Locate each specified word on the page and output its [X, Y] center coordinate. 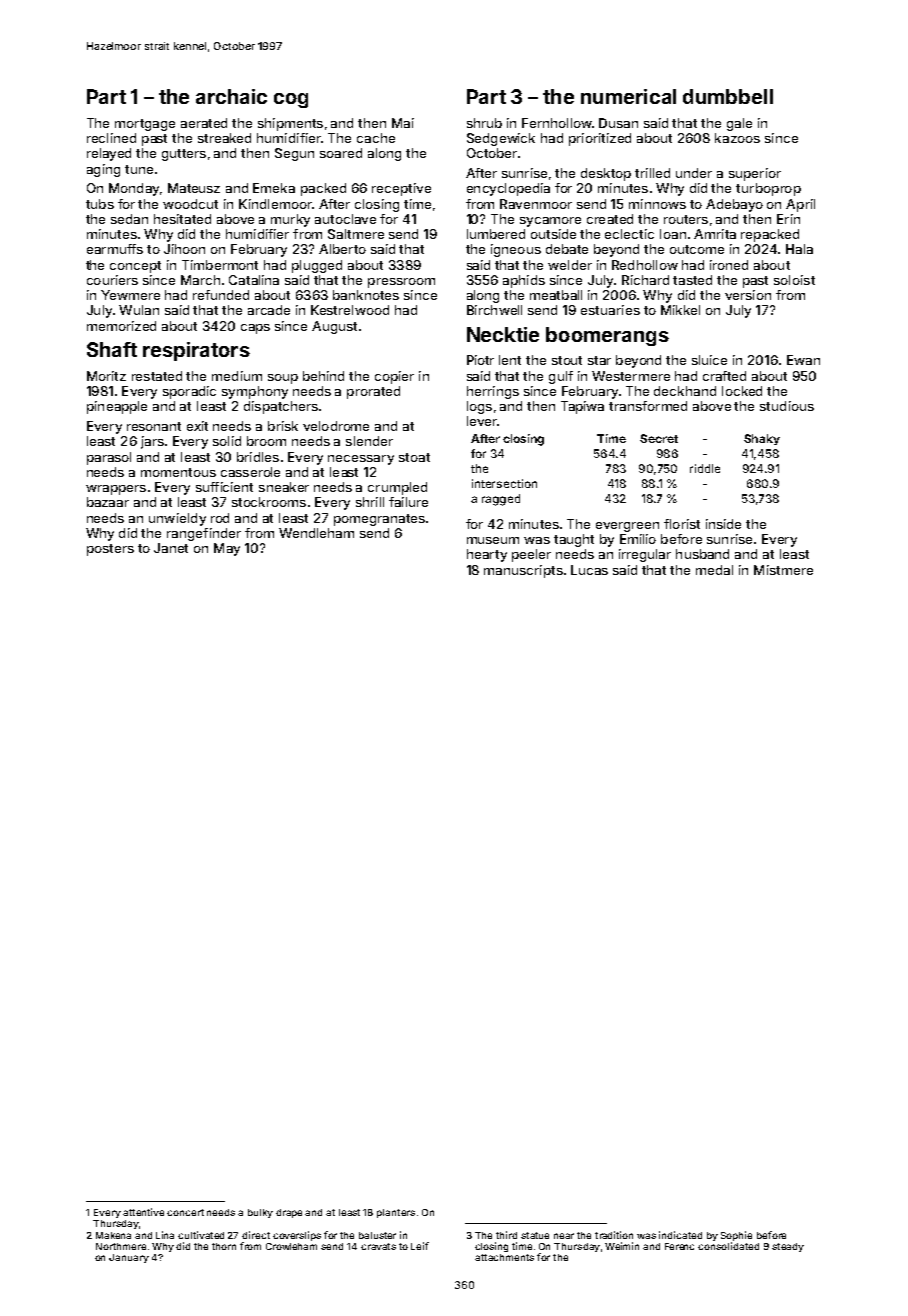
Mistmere [783, 570]
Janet [171, 548]
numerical [628, 96]
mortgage [145, 125]
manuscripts [523, 571]
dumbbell [728, 96]
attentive [143, 1212]
